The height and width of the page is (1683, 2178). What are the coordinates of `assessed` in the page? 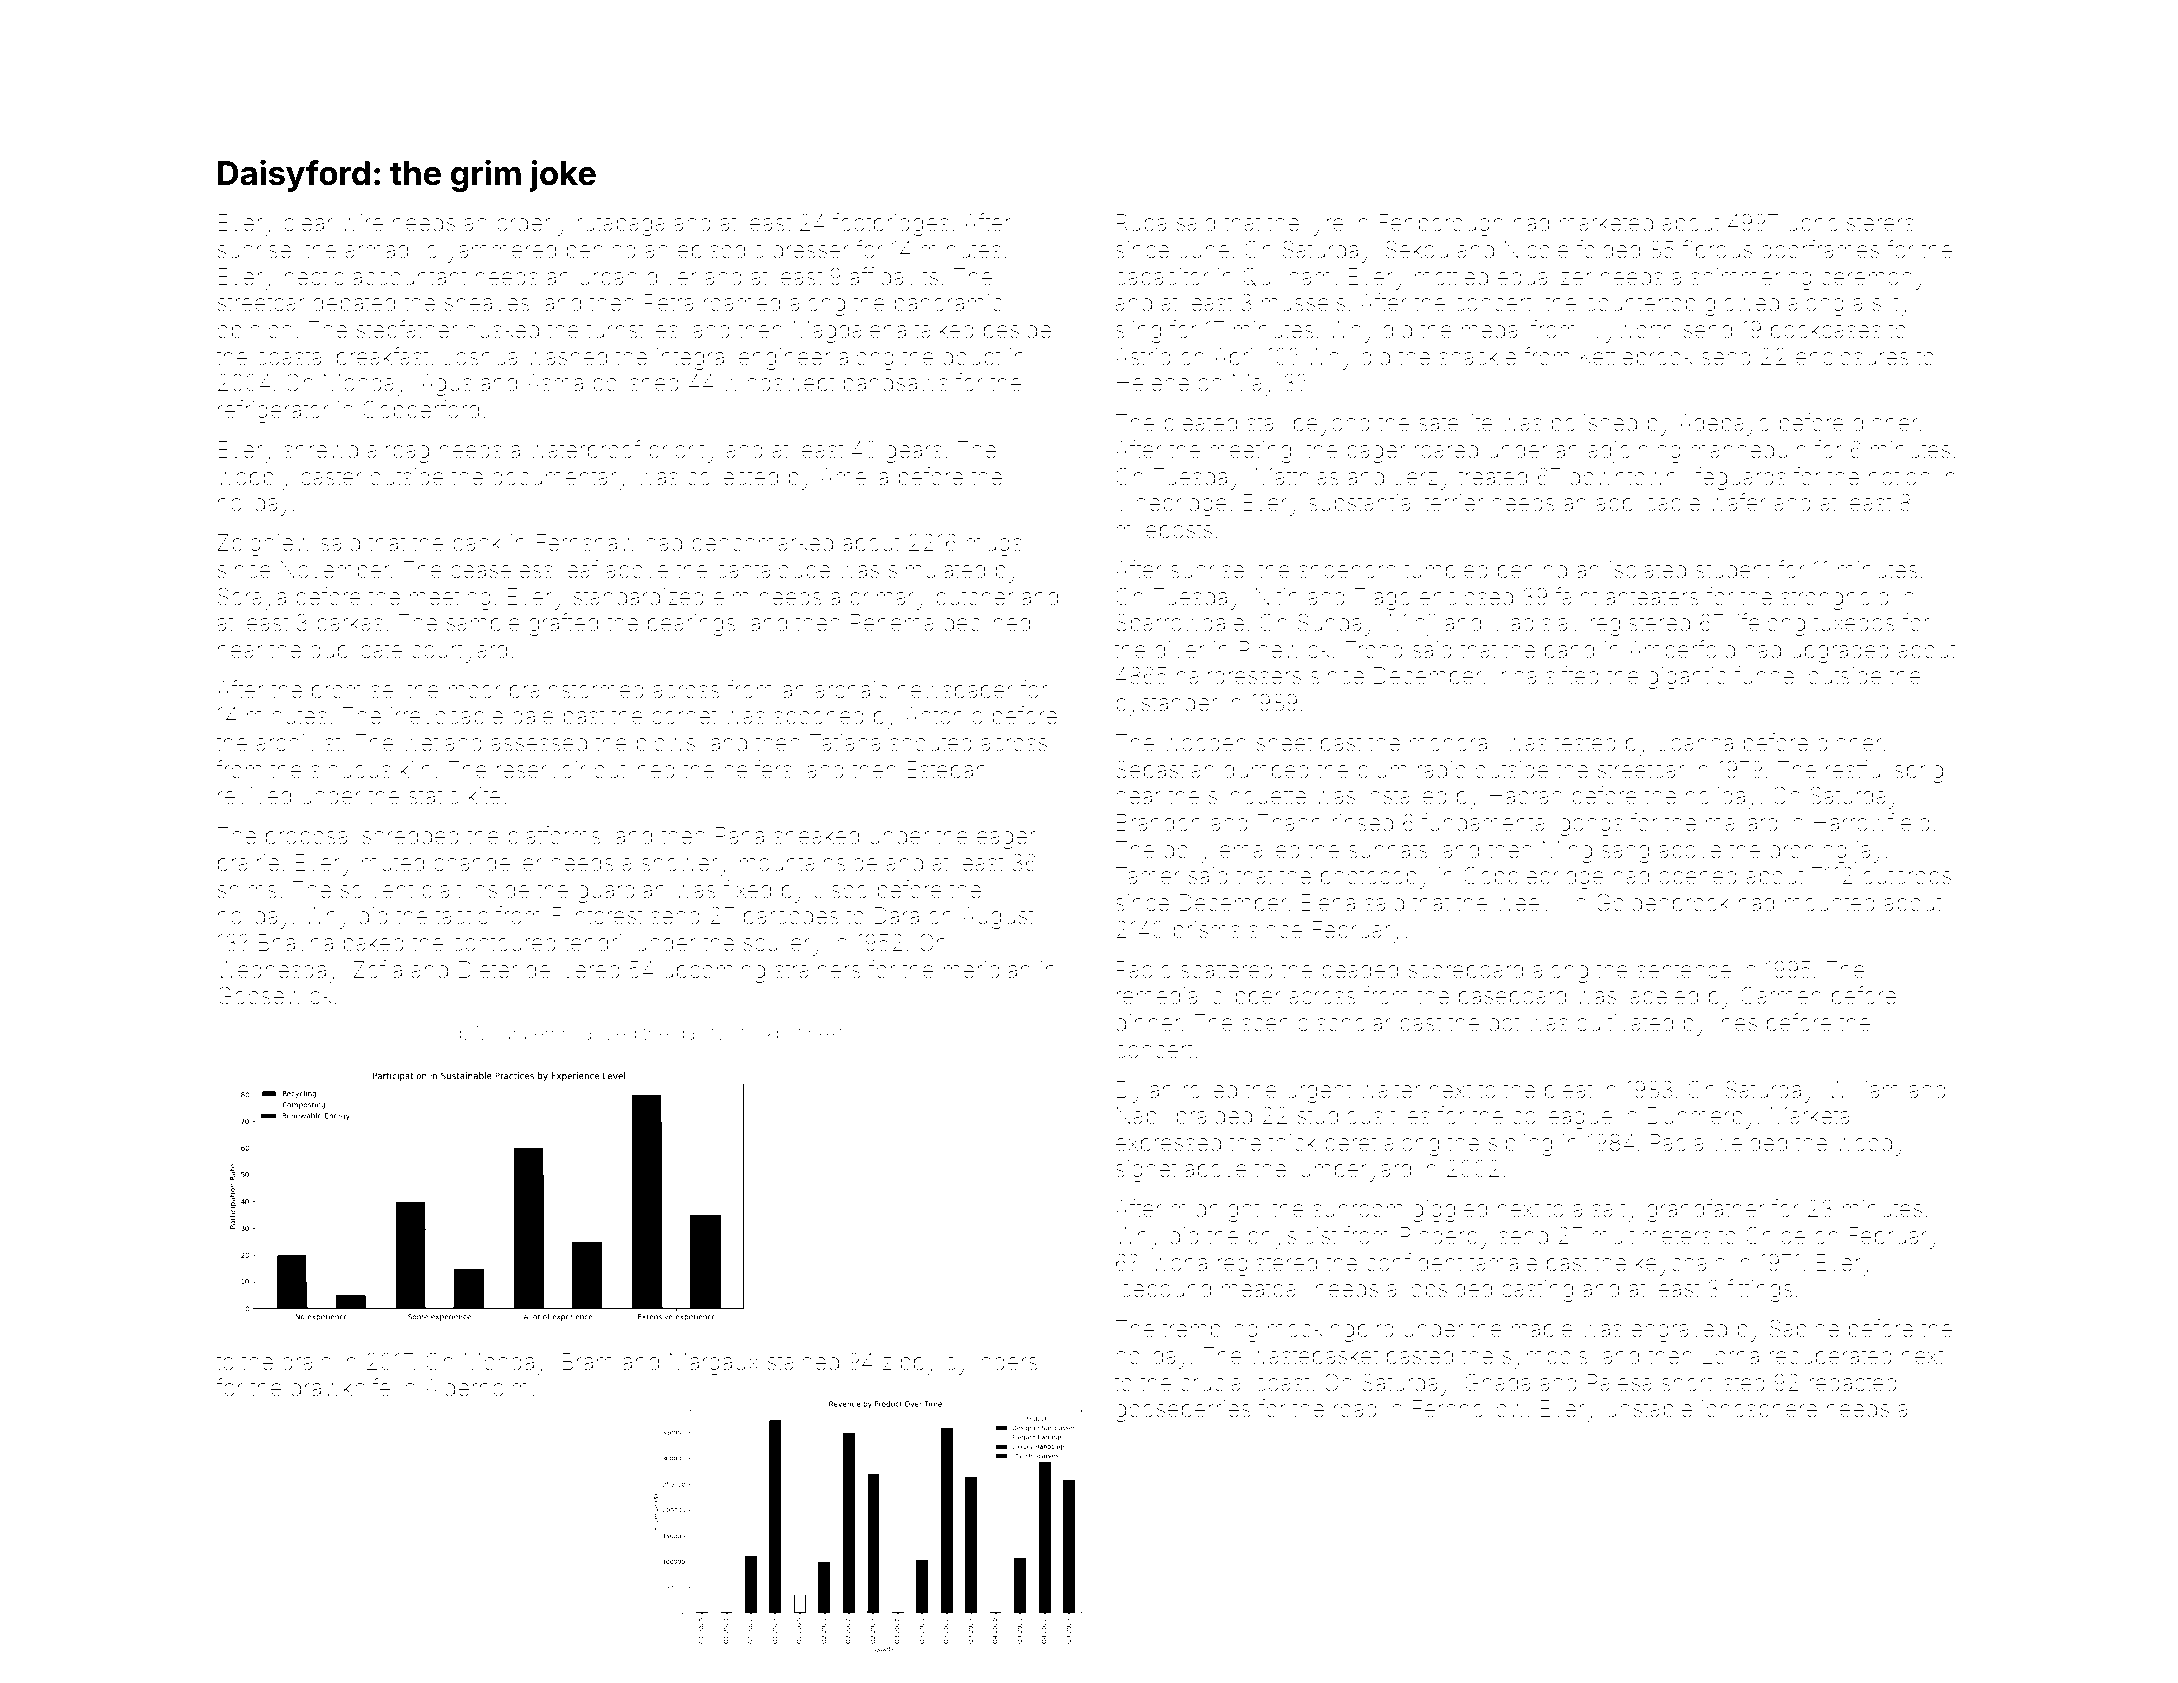 It's located at (539, 743).
